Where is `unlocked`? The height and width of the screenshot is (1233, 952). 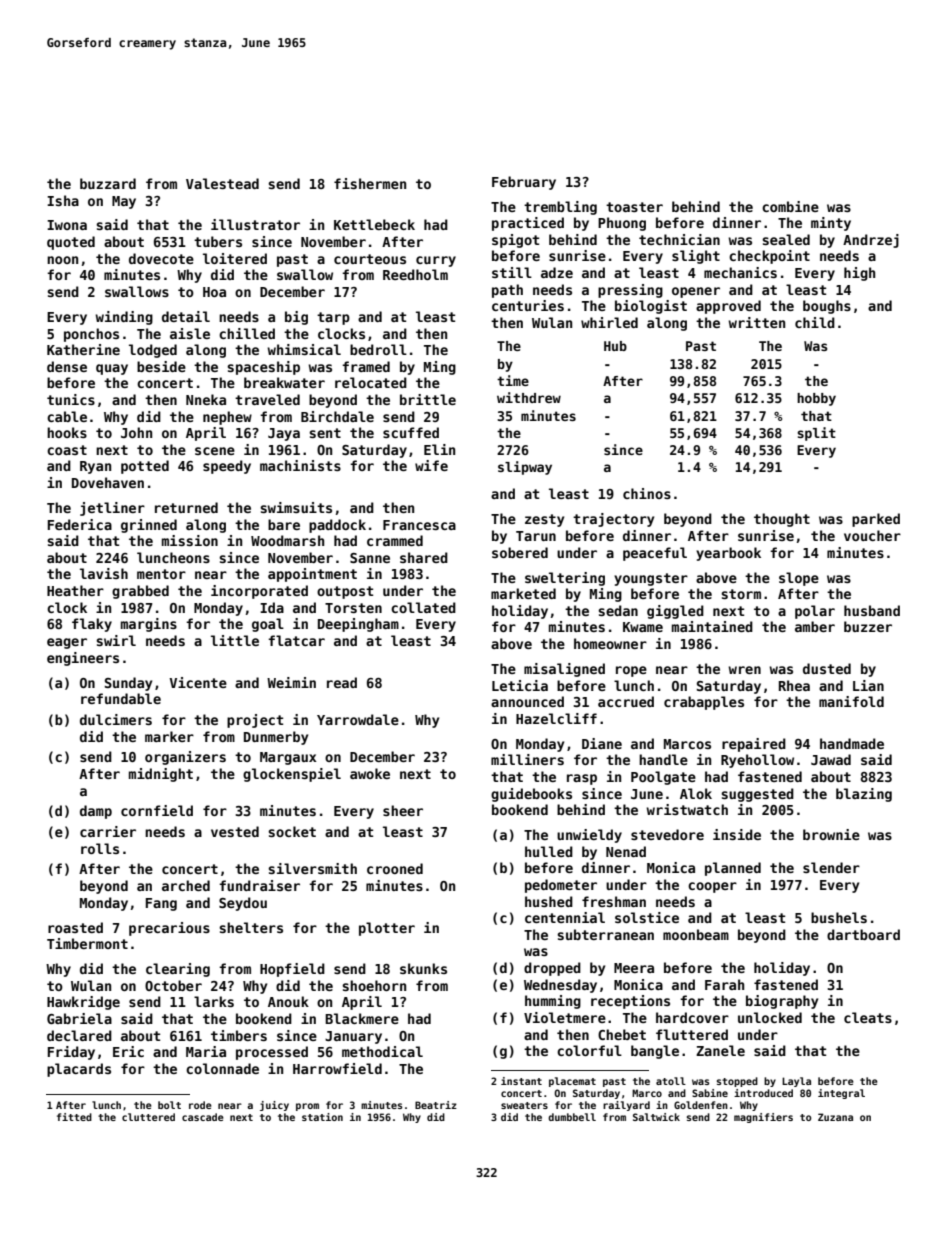 unlocked is located at coordinates (770, 1017).
